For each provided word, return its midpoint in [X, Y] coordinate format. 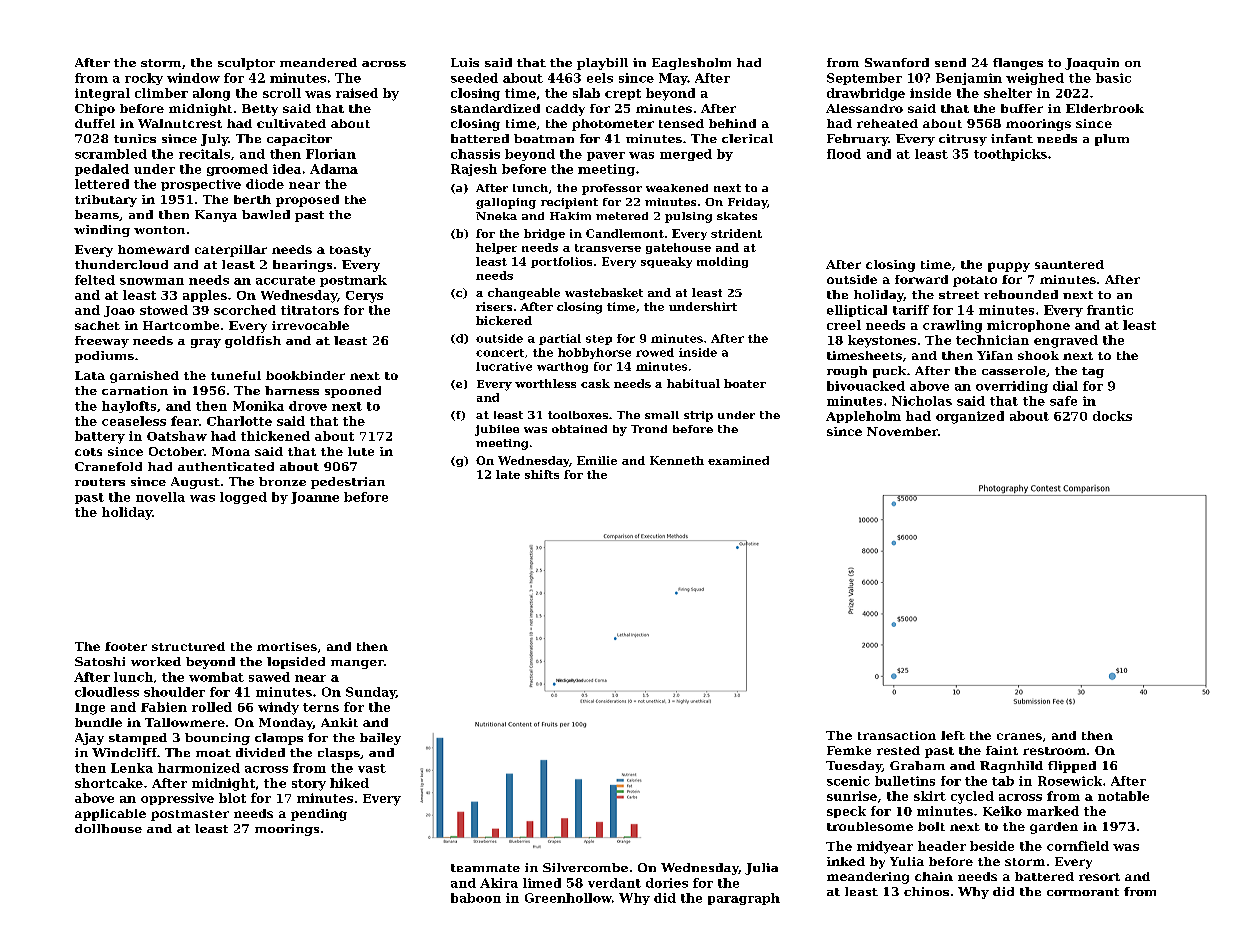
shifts [542, 474]
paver [606, 156]
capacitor [299, 140]
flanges [1018, 64]
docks [1112, 416]
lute [361, 451]
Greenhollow [568, 898]
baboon [476, 898]
